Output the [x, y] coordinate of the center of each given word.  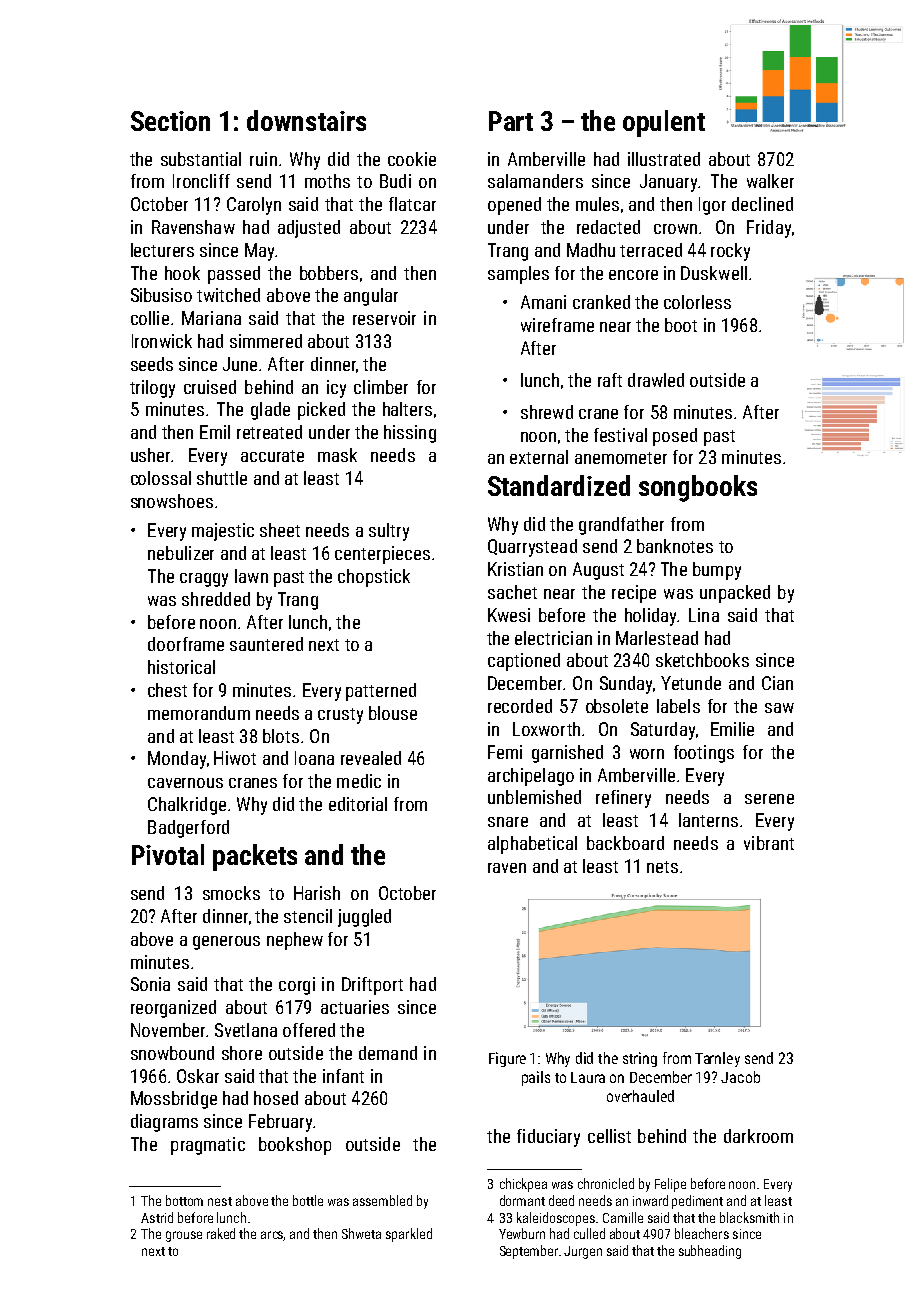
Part [511, 121]
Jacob [740, 1077]
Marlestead [657, 638]
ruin [263, 159]
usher [150, 455]
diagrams [164, 1123]
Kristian [515, 569]
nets [662, 867]
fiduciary [548, 1138]
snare [508, 822]
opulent [664, 123]
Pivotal [168, 854]
